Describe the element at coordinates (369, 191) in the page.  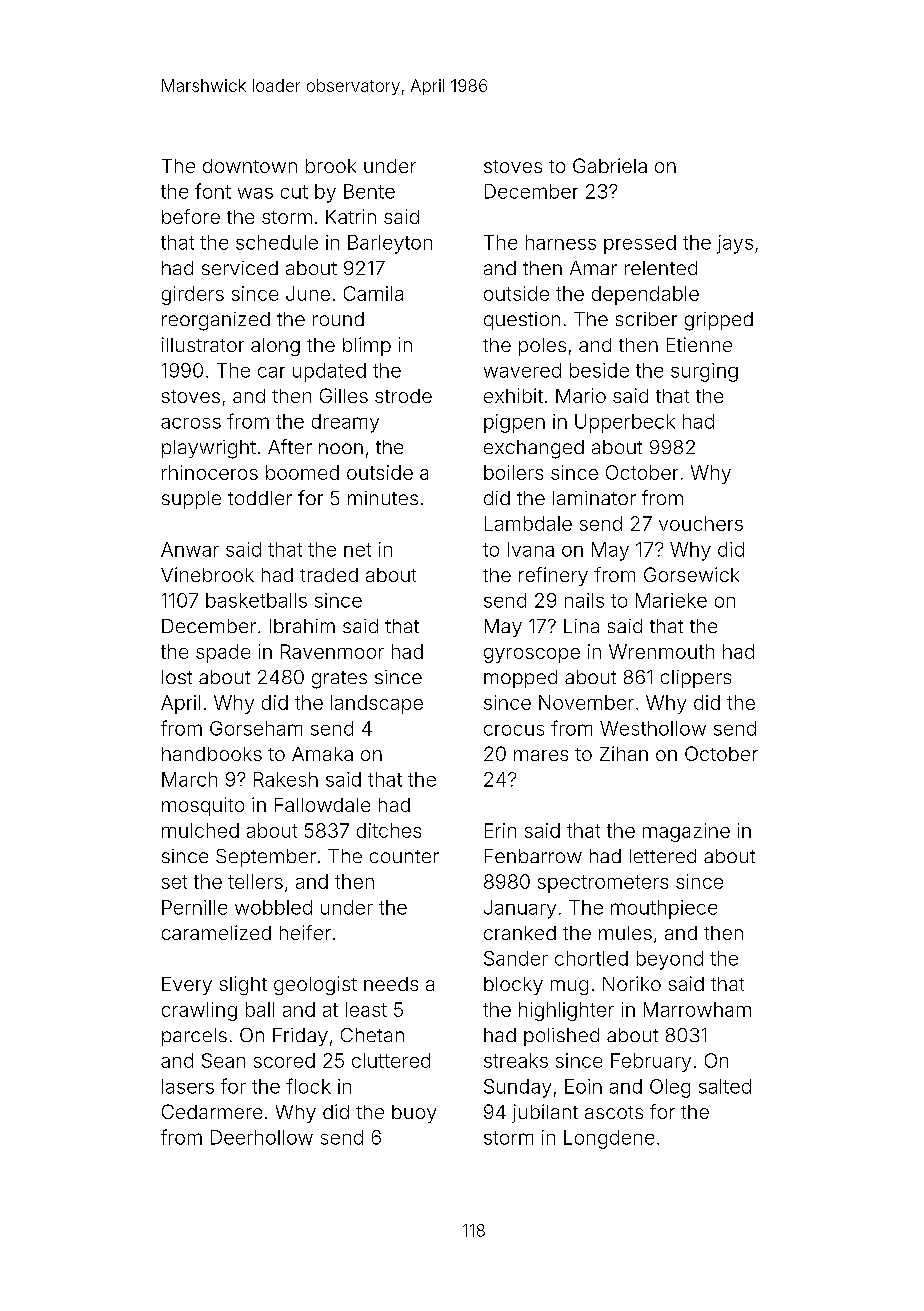
I see `Bente` at that location.
